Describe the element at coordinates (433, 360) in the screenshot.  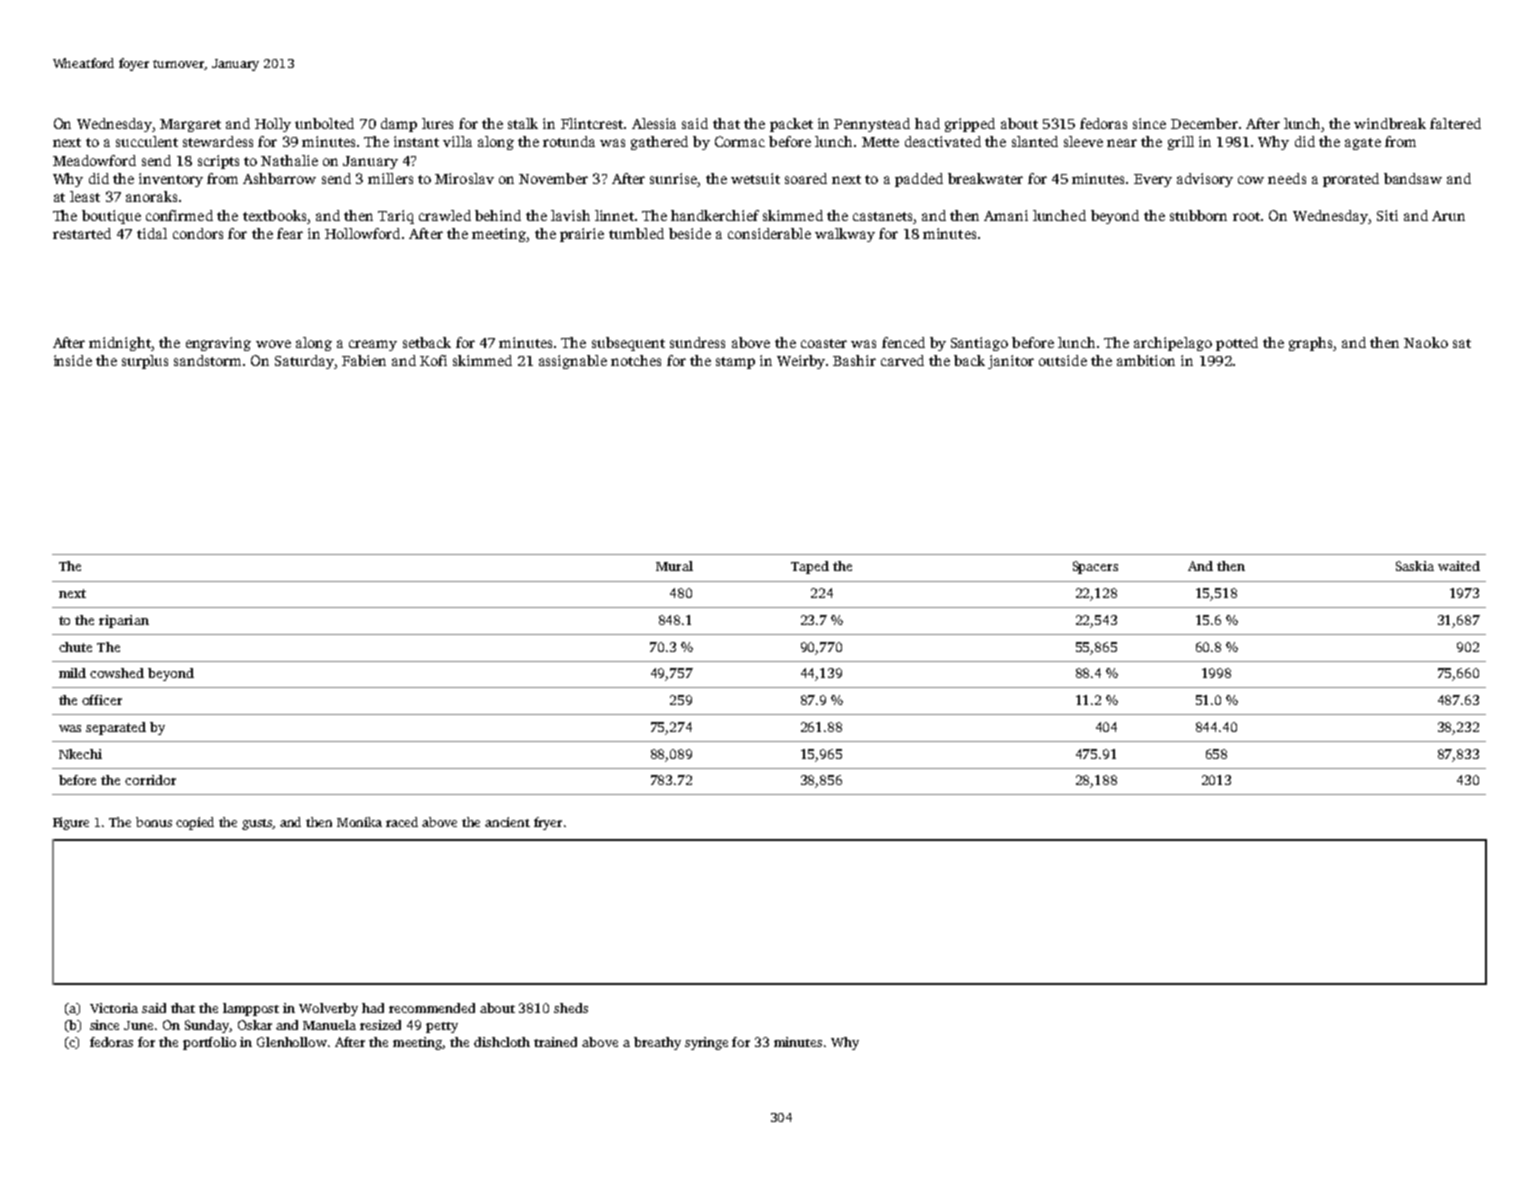
I see `Kofi` at that location.
